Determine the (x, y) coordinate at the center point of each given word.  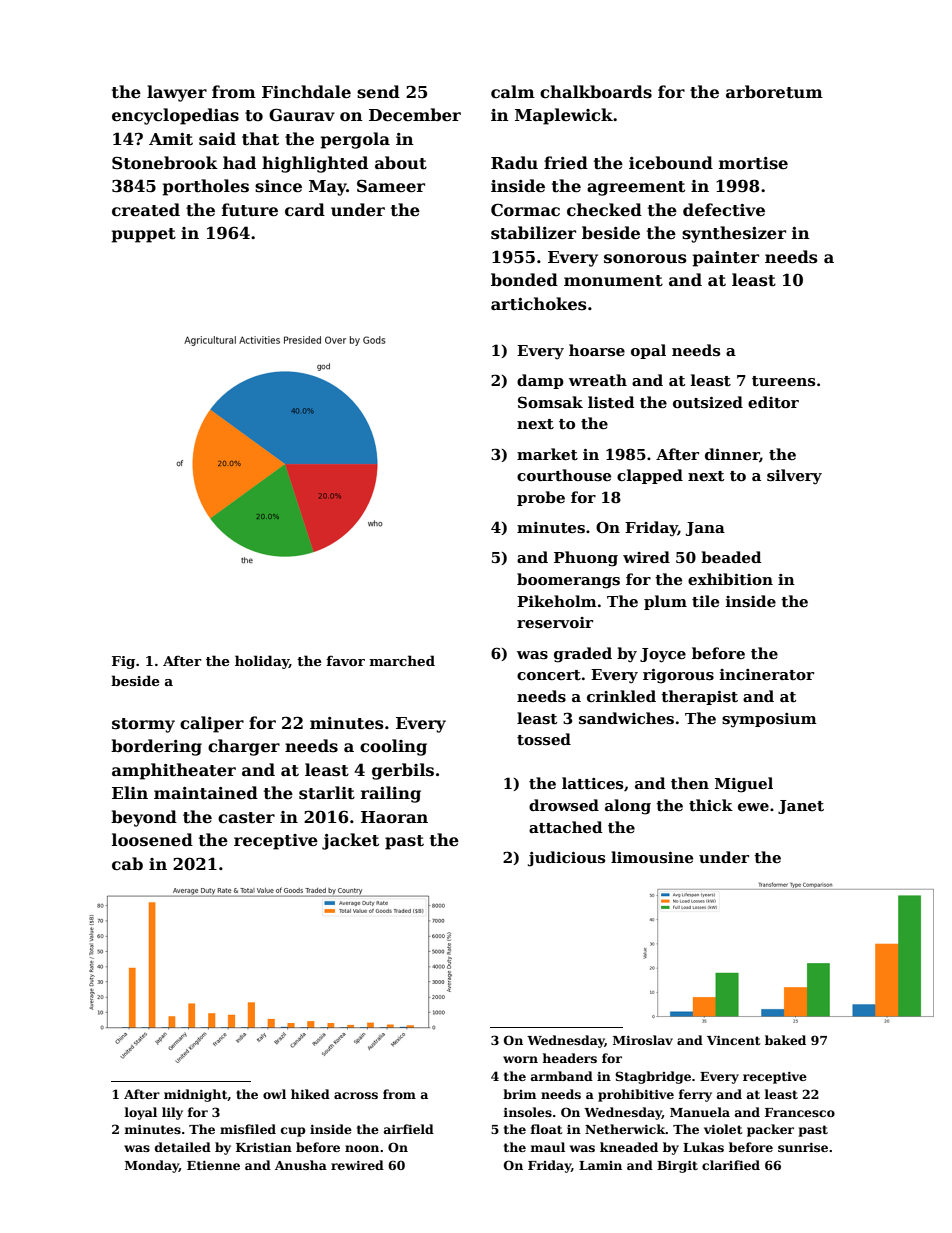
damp (540, 381)
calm (513, 91)
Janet (801, 807)
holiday (262, 662)
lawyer (177, 93)
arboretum (774, 92)
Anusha (301, 1165)
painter (725, 259)
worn (520, 1059)
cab (127, 864)
